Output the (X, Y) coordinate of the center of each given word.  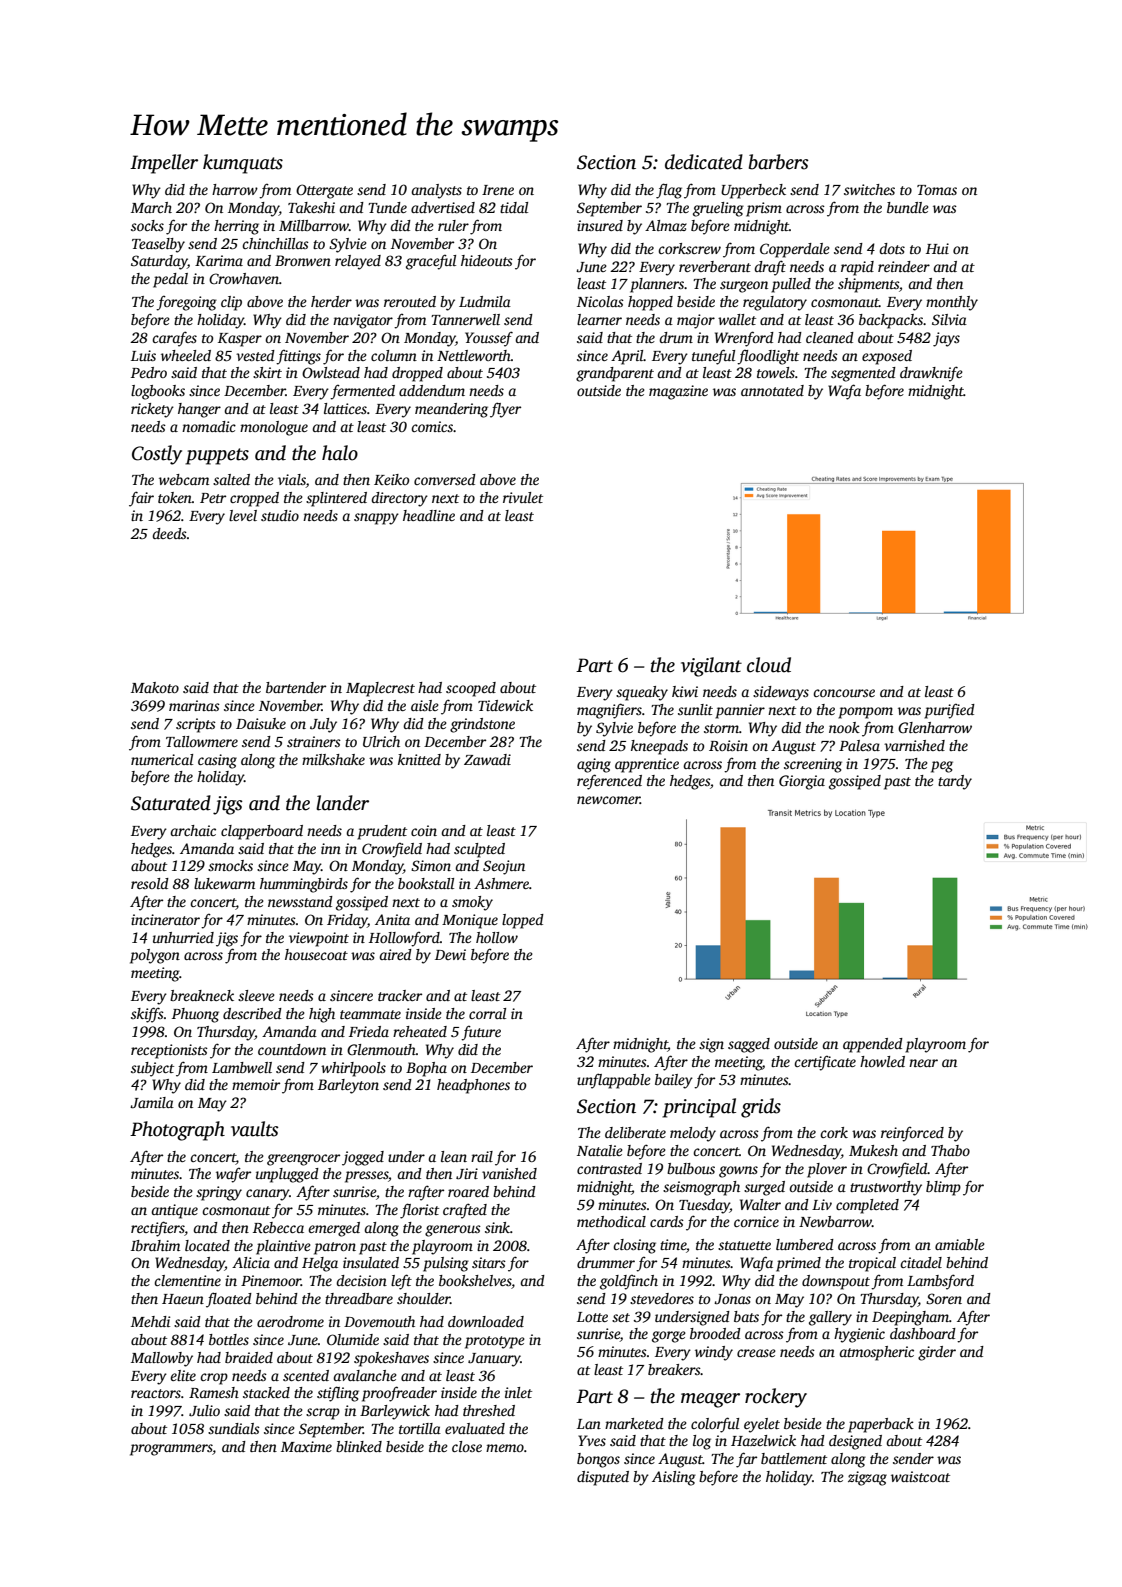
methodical (611, 1221)
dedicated (704, 162)
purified (949, 711)
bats (746, 1316)
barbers (779, 162)
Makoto (155, 687)
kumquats (243, 164)
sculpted (479, 850)
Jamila (152, 1102)
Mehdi (150, 1321)
